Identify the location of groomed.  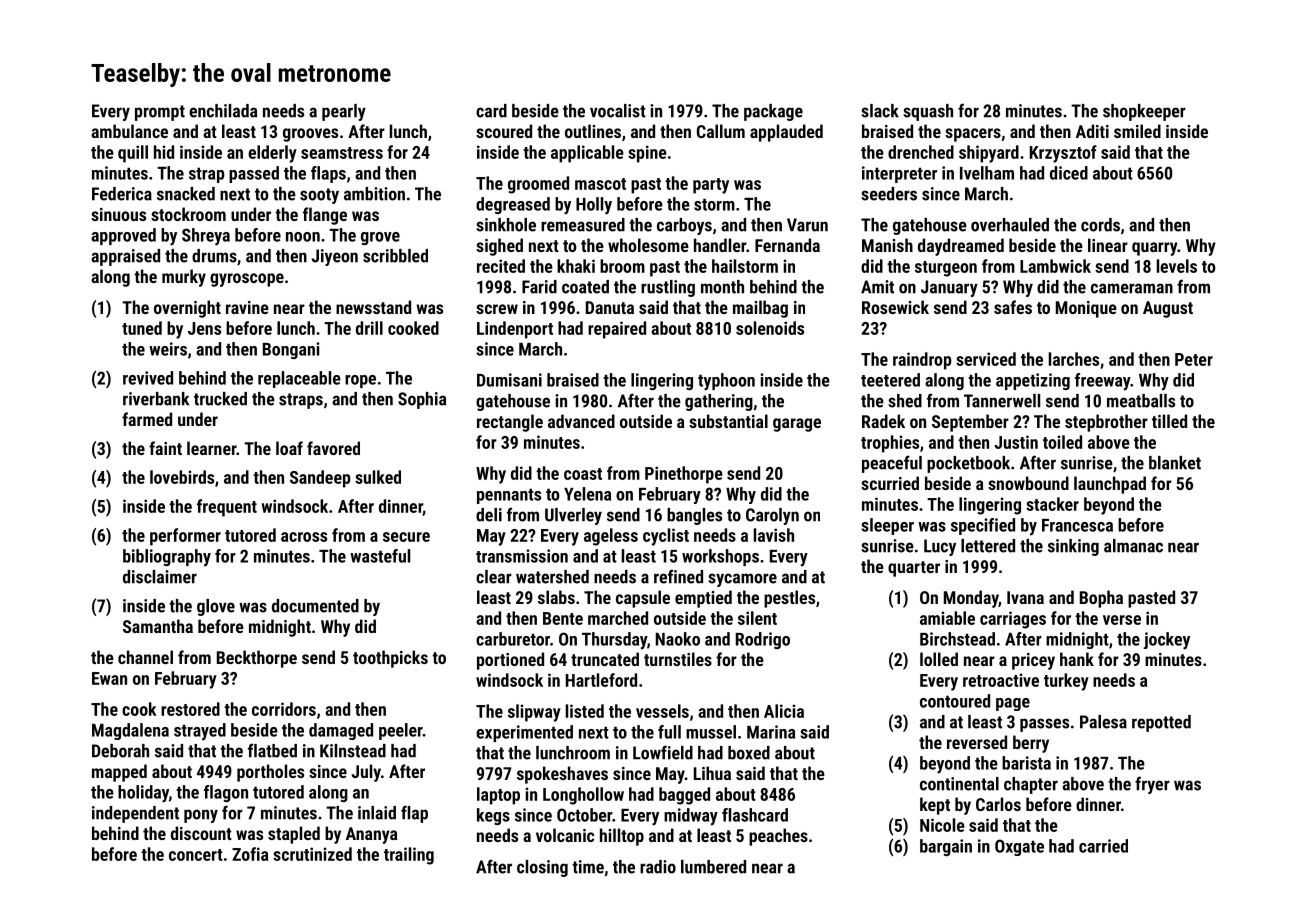
(538, 185).
